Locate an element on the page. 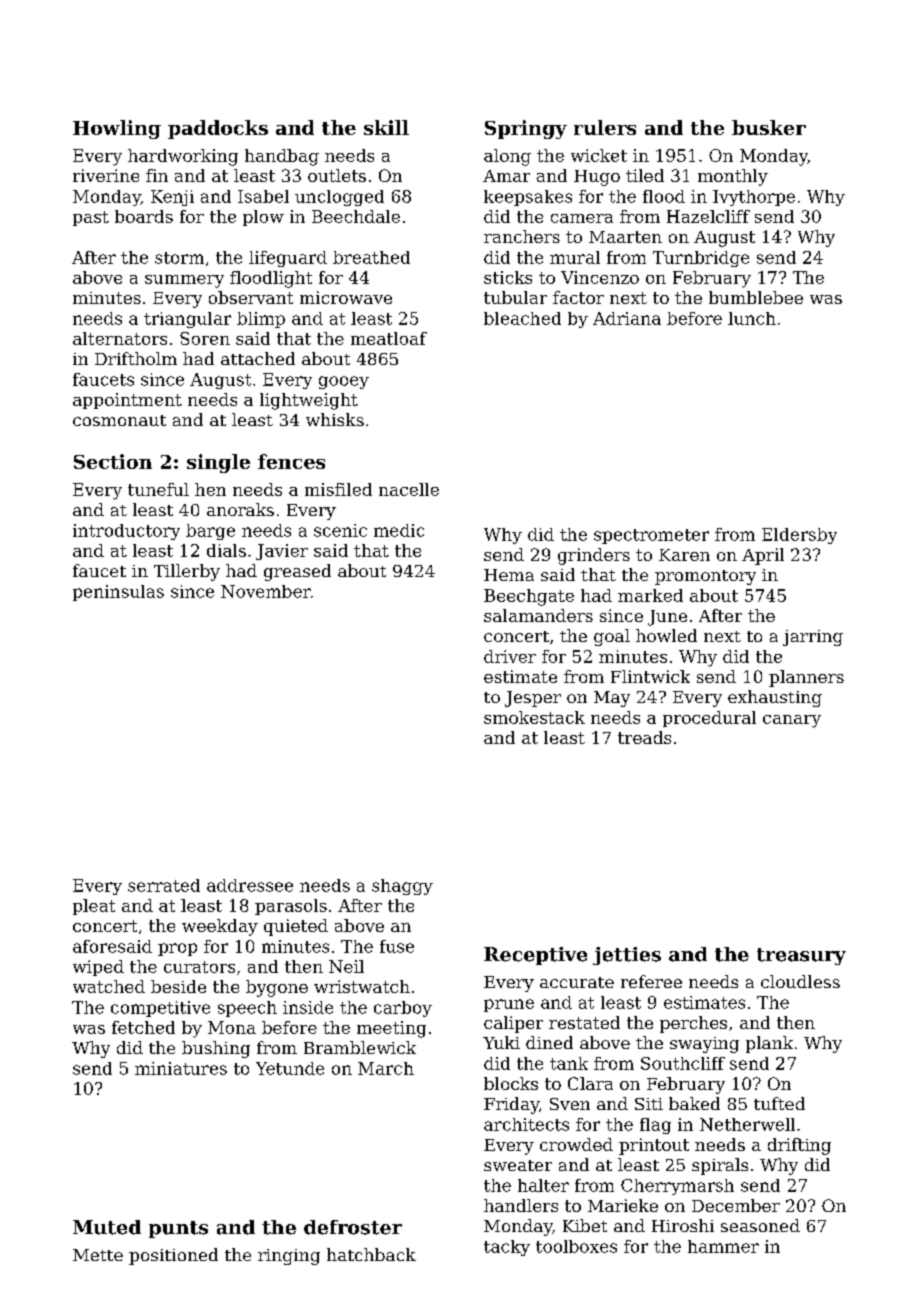 Image resolution: width=924 pixels, height=1308 pixels. nacelle is located at coordinates (409, 489).
